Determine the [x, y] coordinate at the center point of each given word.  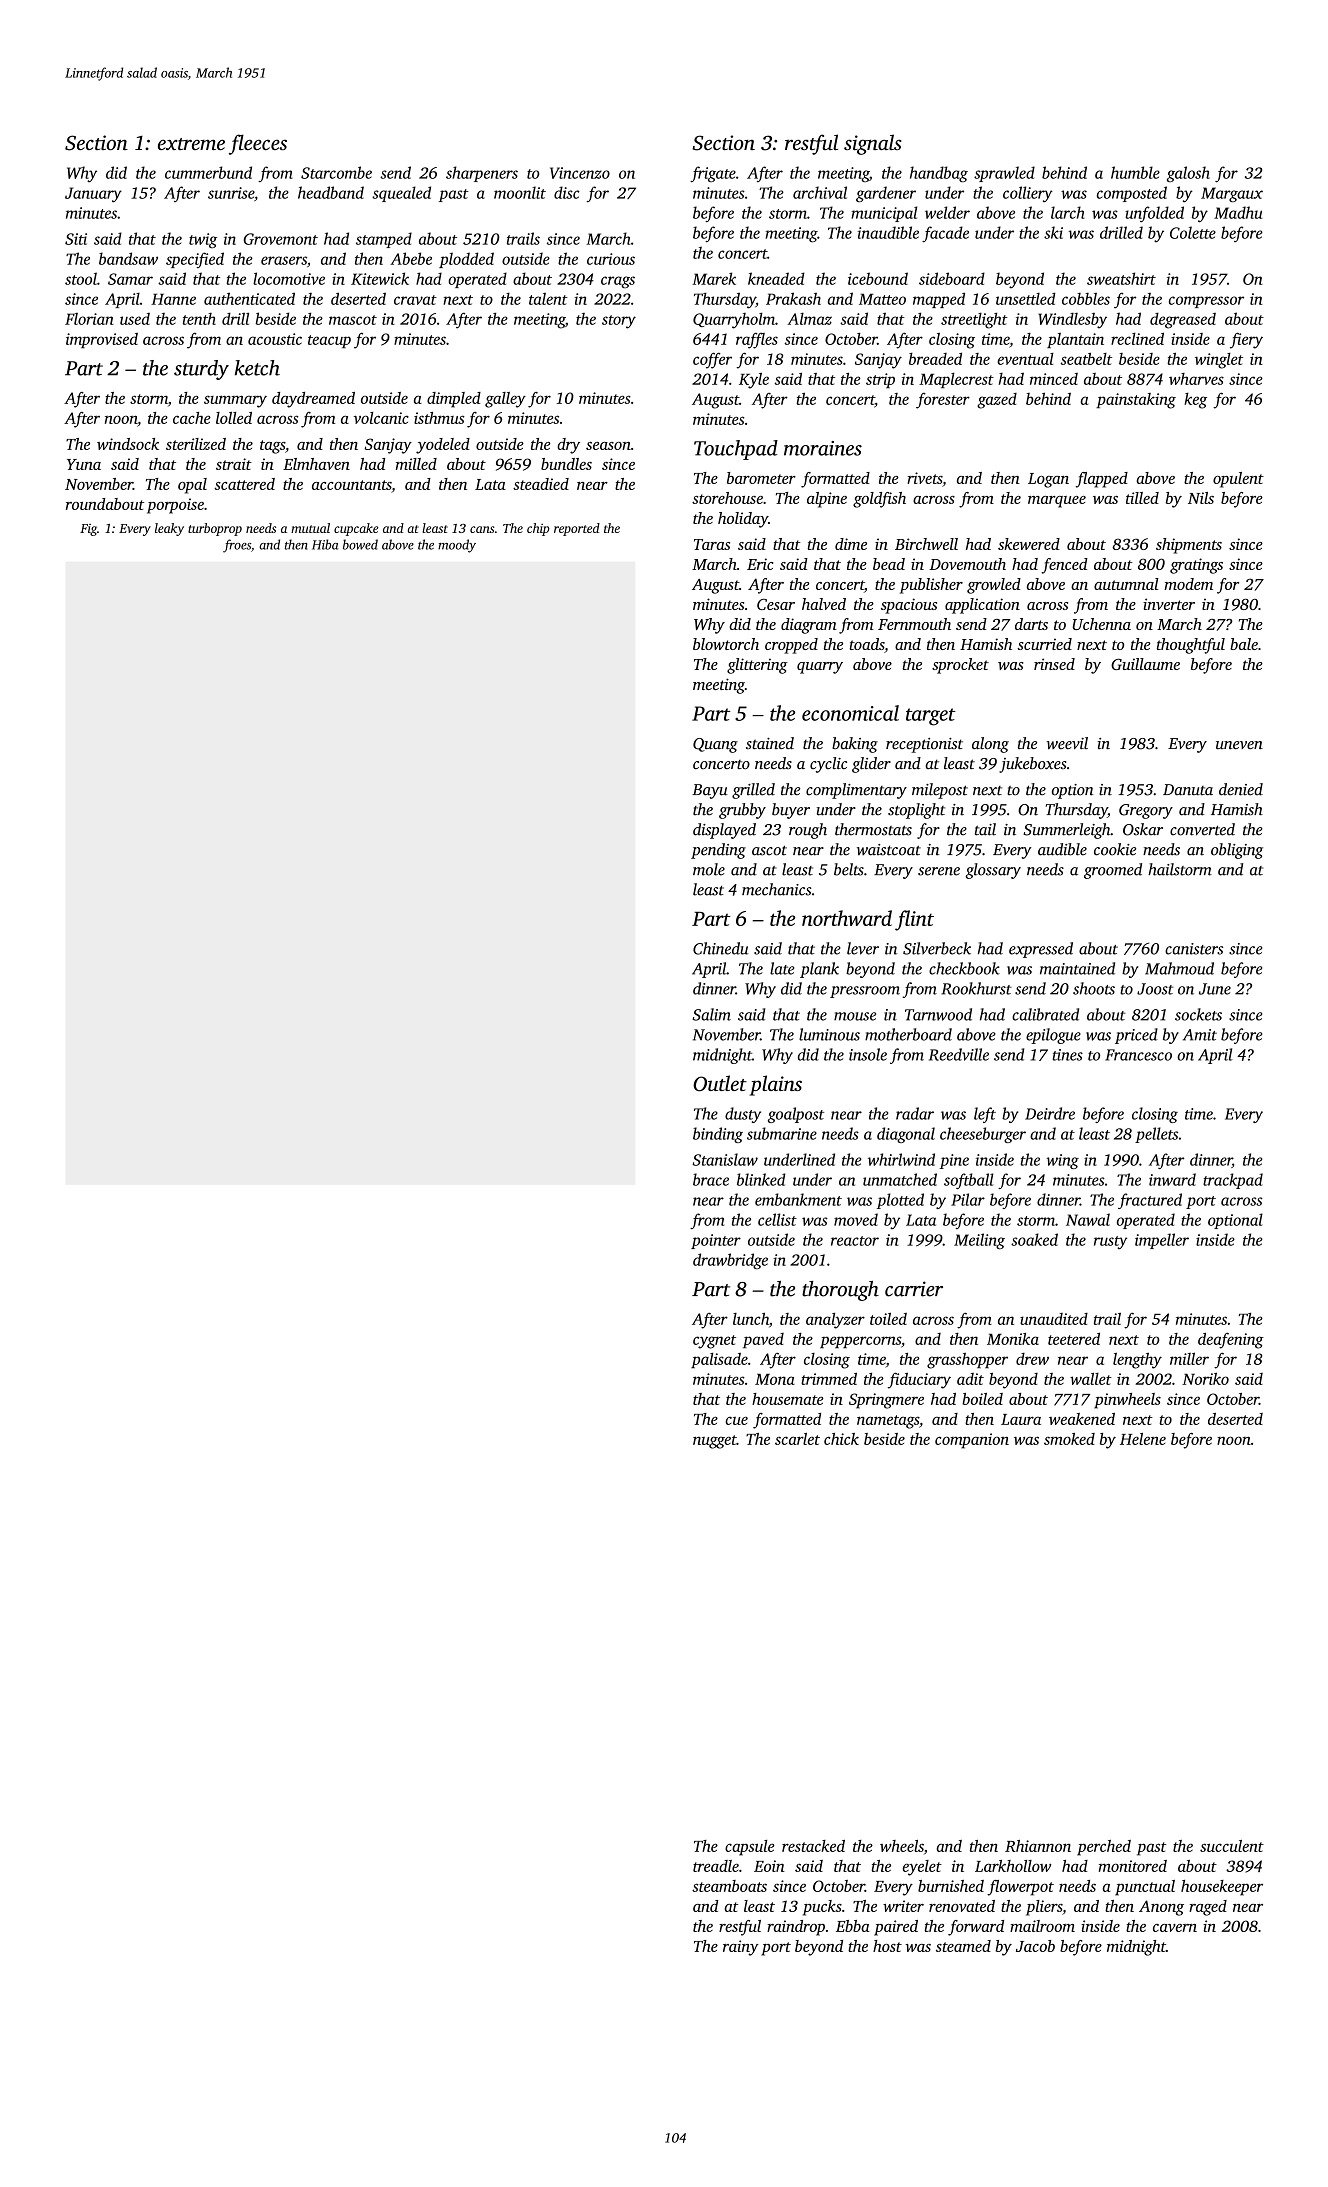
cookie [1115, 849]
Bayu [710, 791]
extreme [191, 144]
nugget [715, 1442]
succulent [1232, 1846]
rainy [741, 1948]
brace [711, 1179]
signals [873, 144]
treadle [716, 1866]
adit [970, 1379]
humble [1135, 172]
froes [237, 546]
